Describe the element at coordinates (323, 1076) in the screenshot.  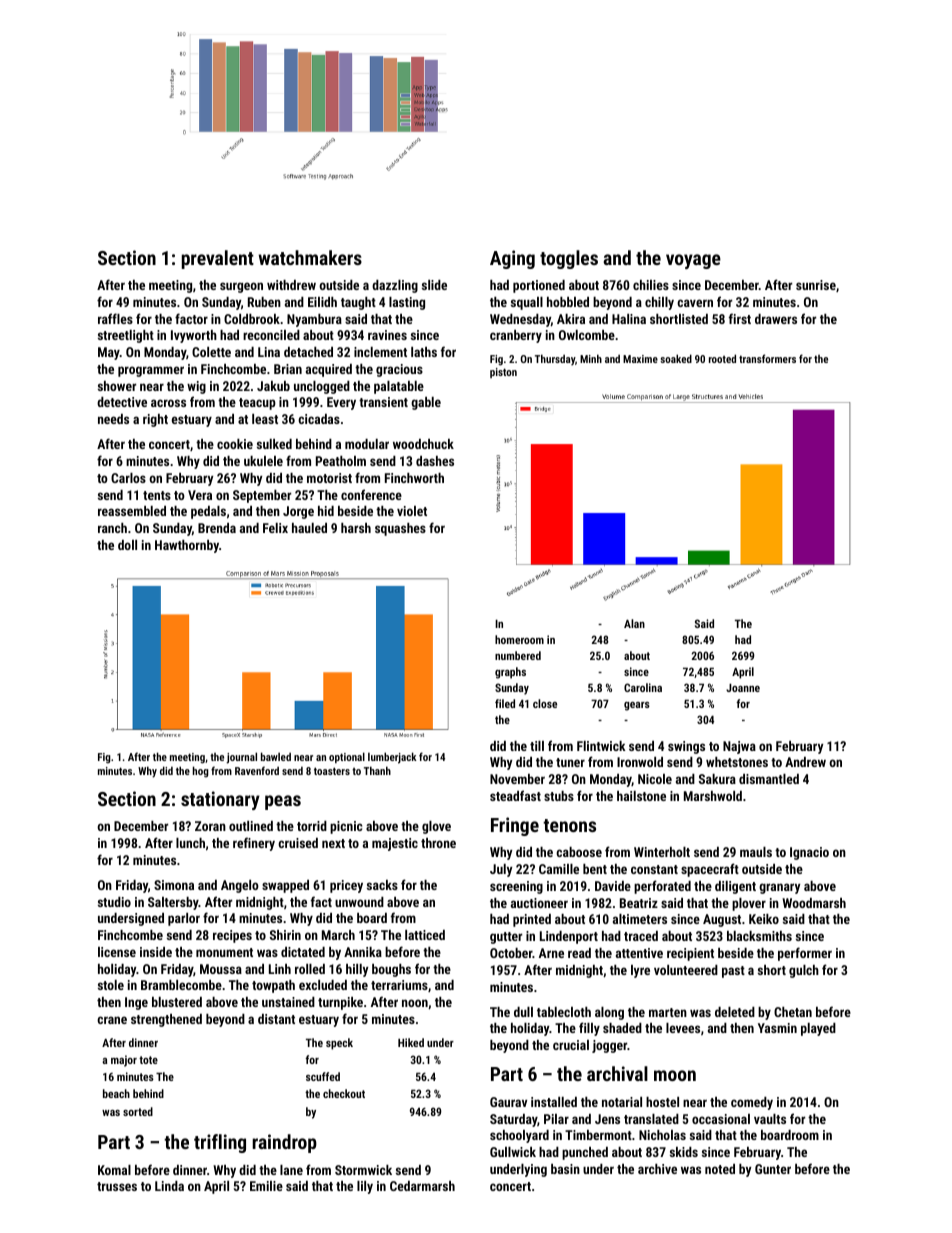
I see `scuffed` at that location.
